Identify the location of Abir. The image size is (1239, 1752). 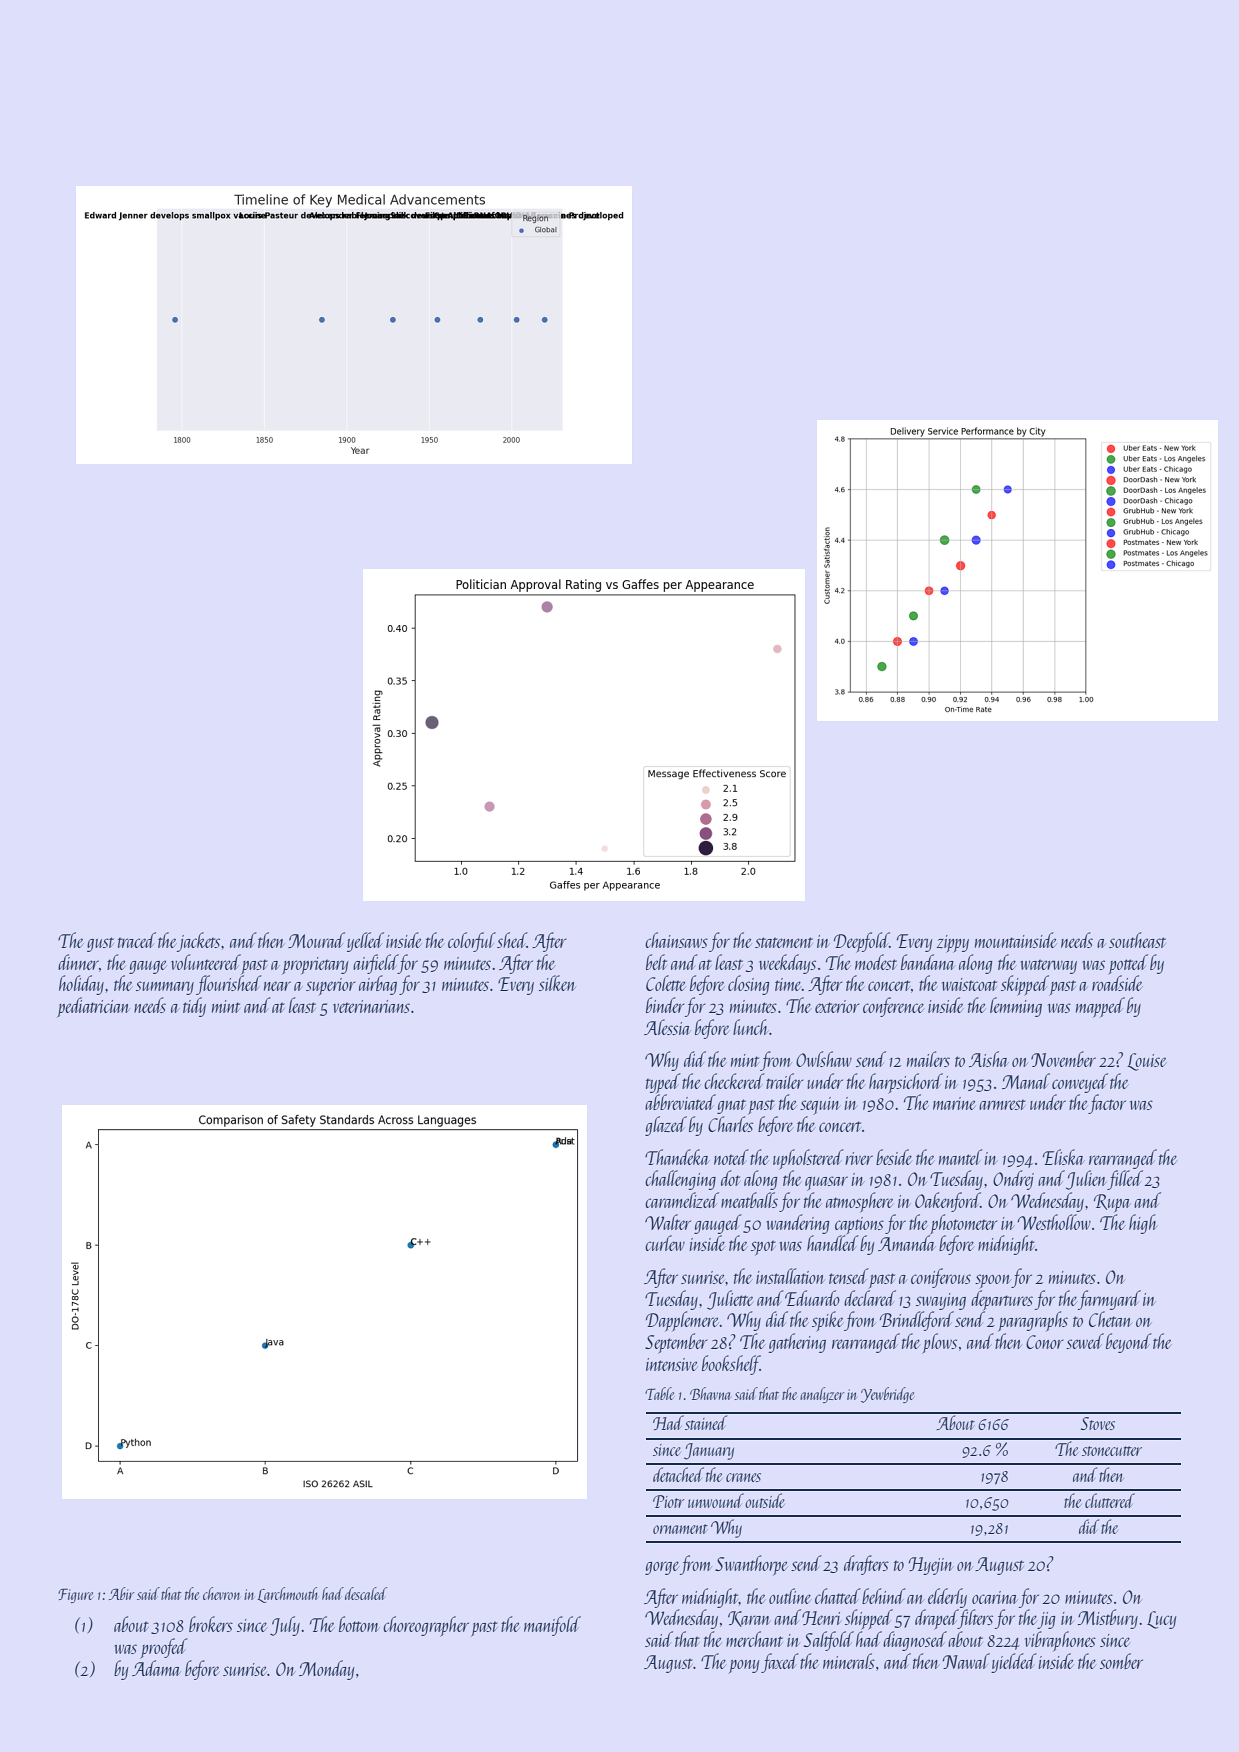
(121, 1593).
